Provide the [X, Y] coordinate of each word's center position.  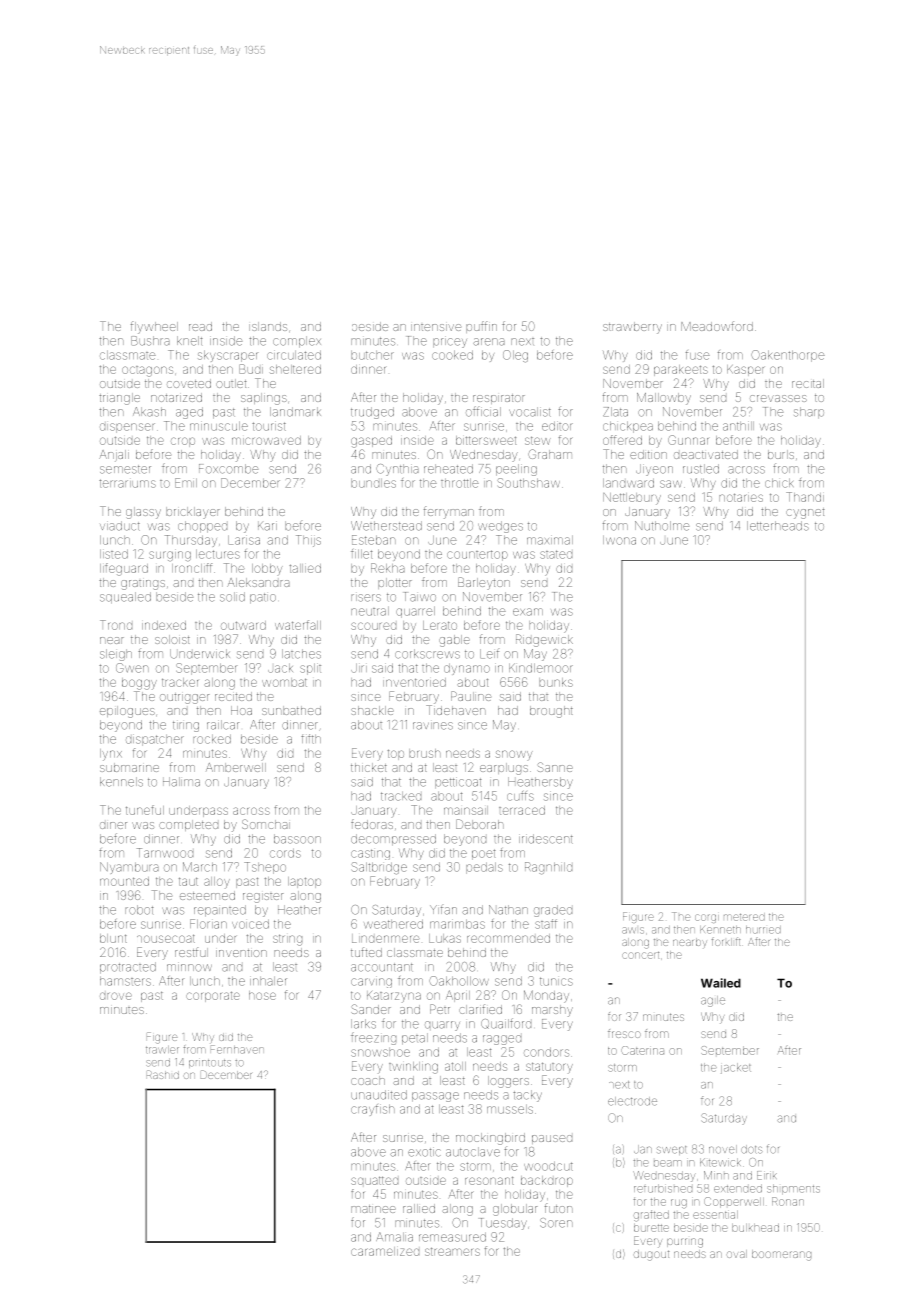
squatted [374, 1180]
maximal [550, 540]
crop [183, 442]
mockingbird [490, 1139]
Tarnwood [165, 853]
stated [556, 554]
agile [713, 1001]
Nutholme [662, 526]
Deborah [480, 824]
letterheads [778, 526]
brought [551, 712]
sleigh [116, 655]
